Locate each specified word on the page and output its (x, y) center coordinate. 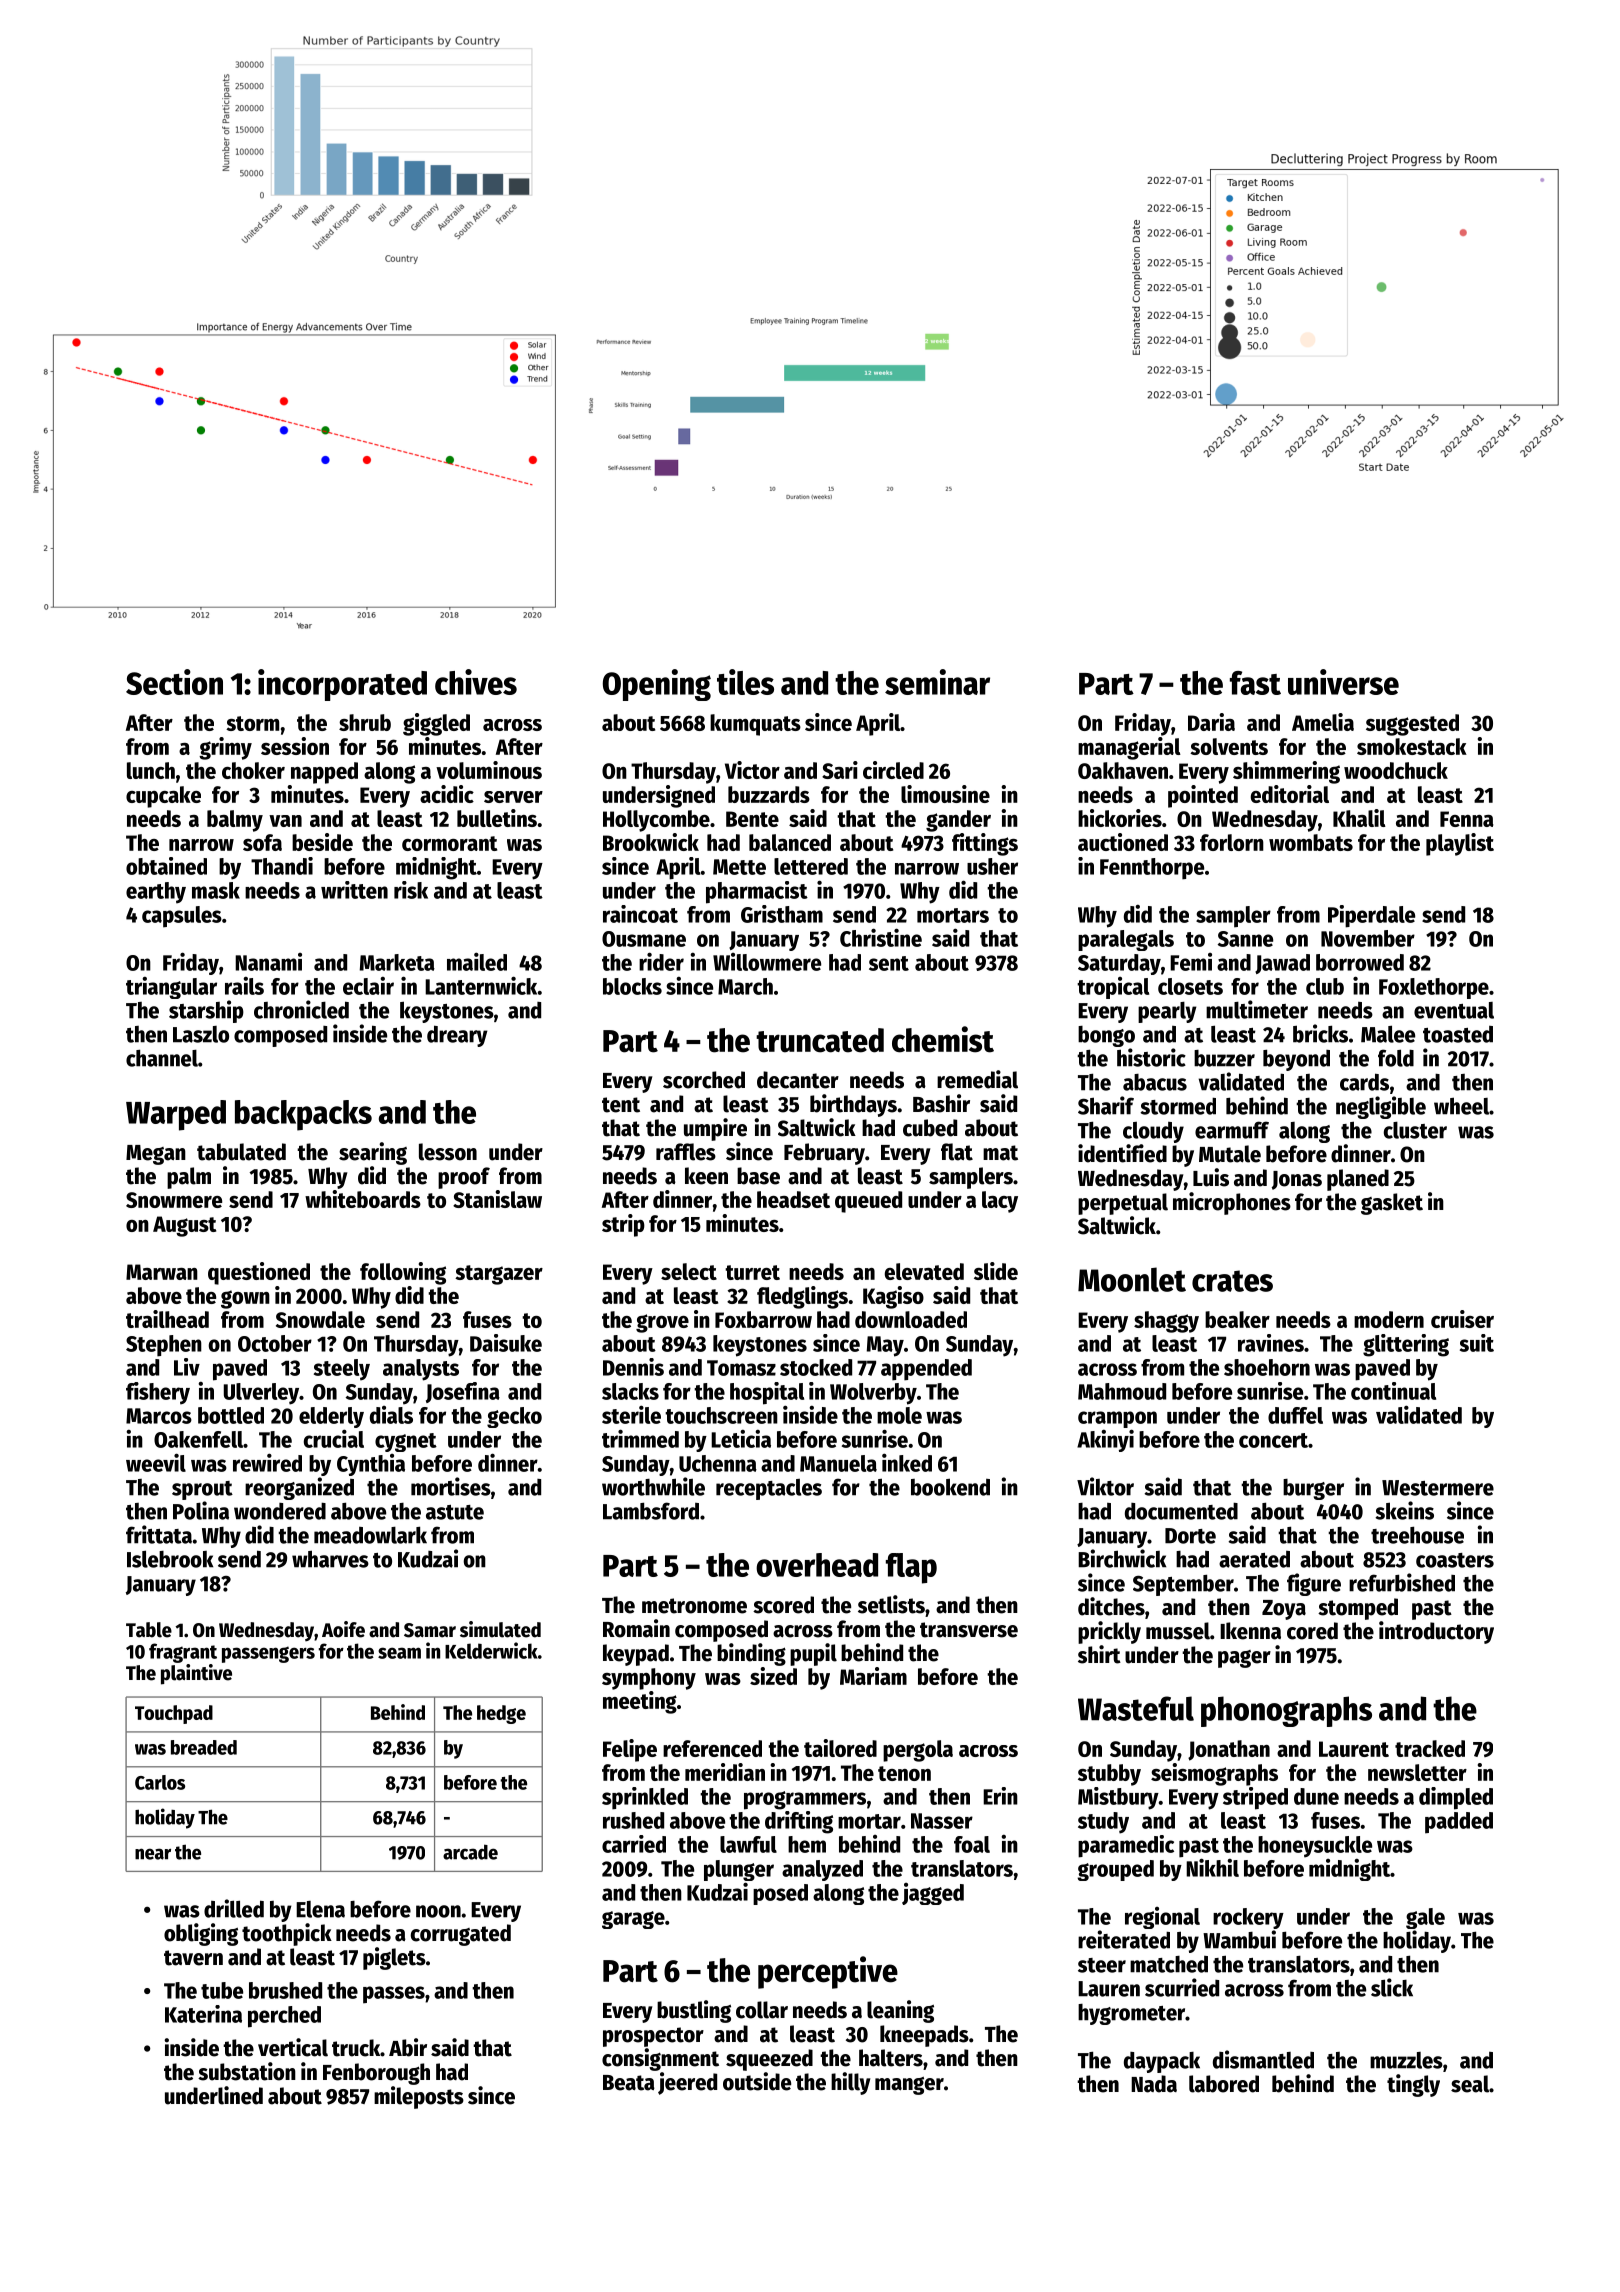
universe (1343, 682)
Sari (840, 770)
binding (751, 1654)
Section (174, 682)
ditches (1111, 1606)
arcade (470, 1852)
